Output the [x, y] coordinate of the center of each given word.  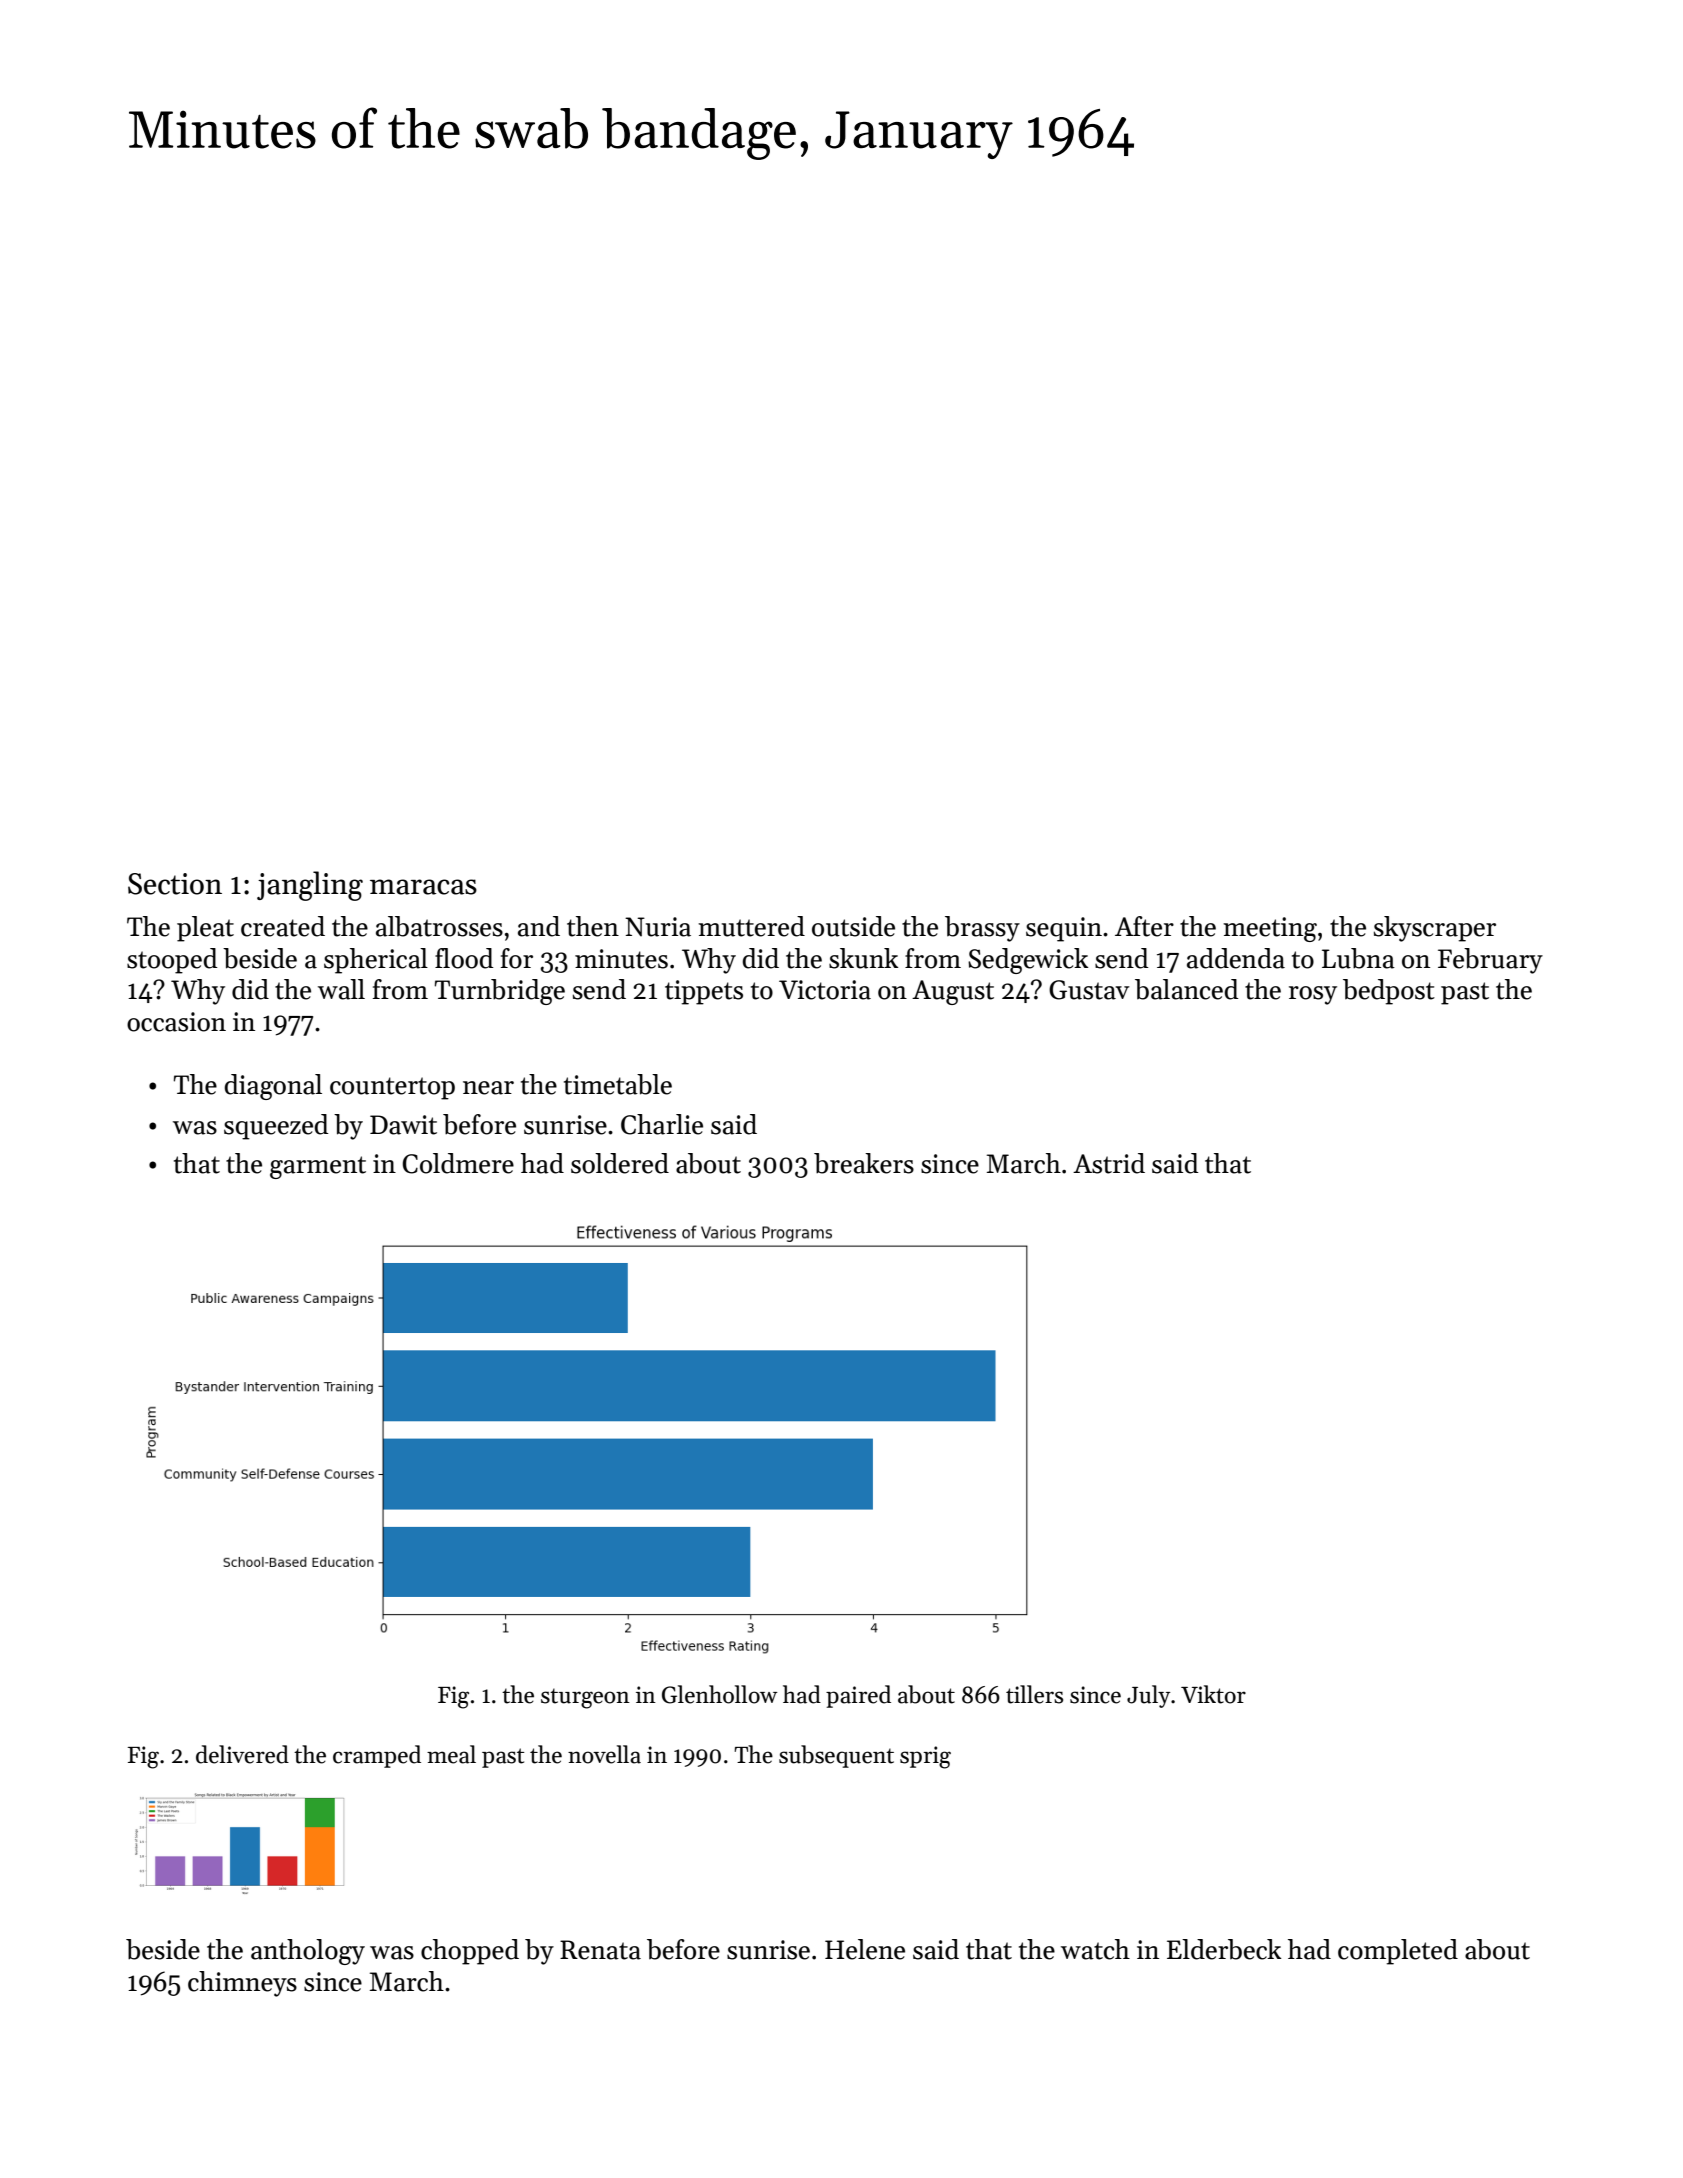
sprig [925, 1757]
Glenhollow [720, 1694]
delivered [242, 1754]
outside [853, 926]
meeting [1270, 929]
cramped [377, 1756]
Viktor [1213, 1694]
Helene [865, 1949]
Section [175, 884]
